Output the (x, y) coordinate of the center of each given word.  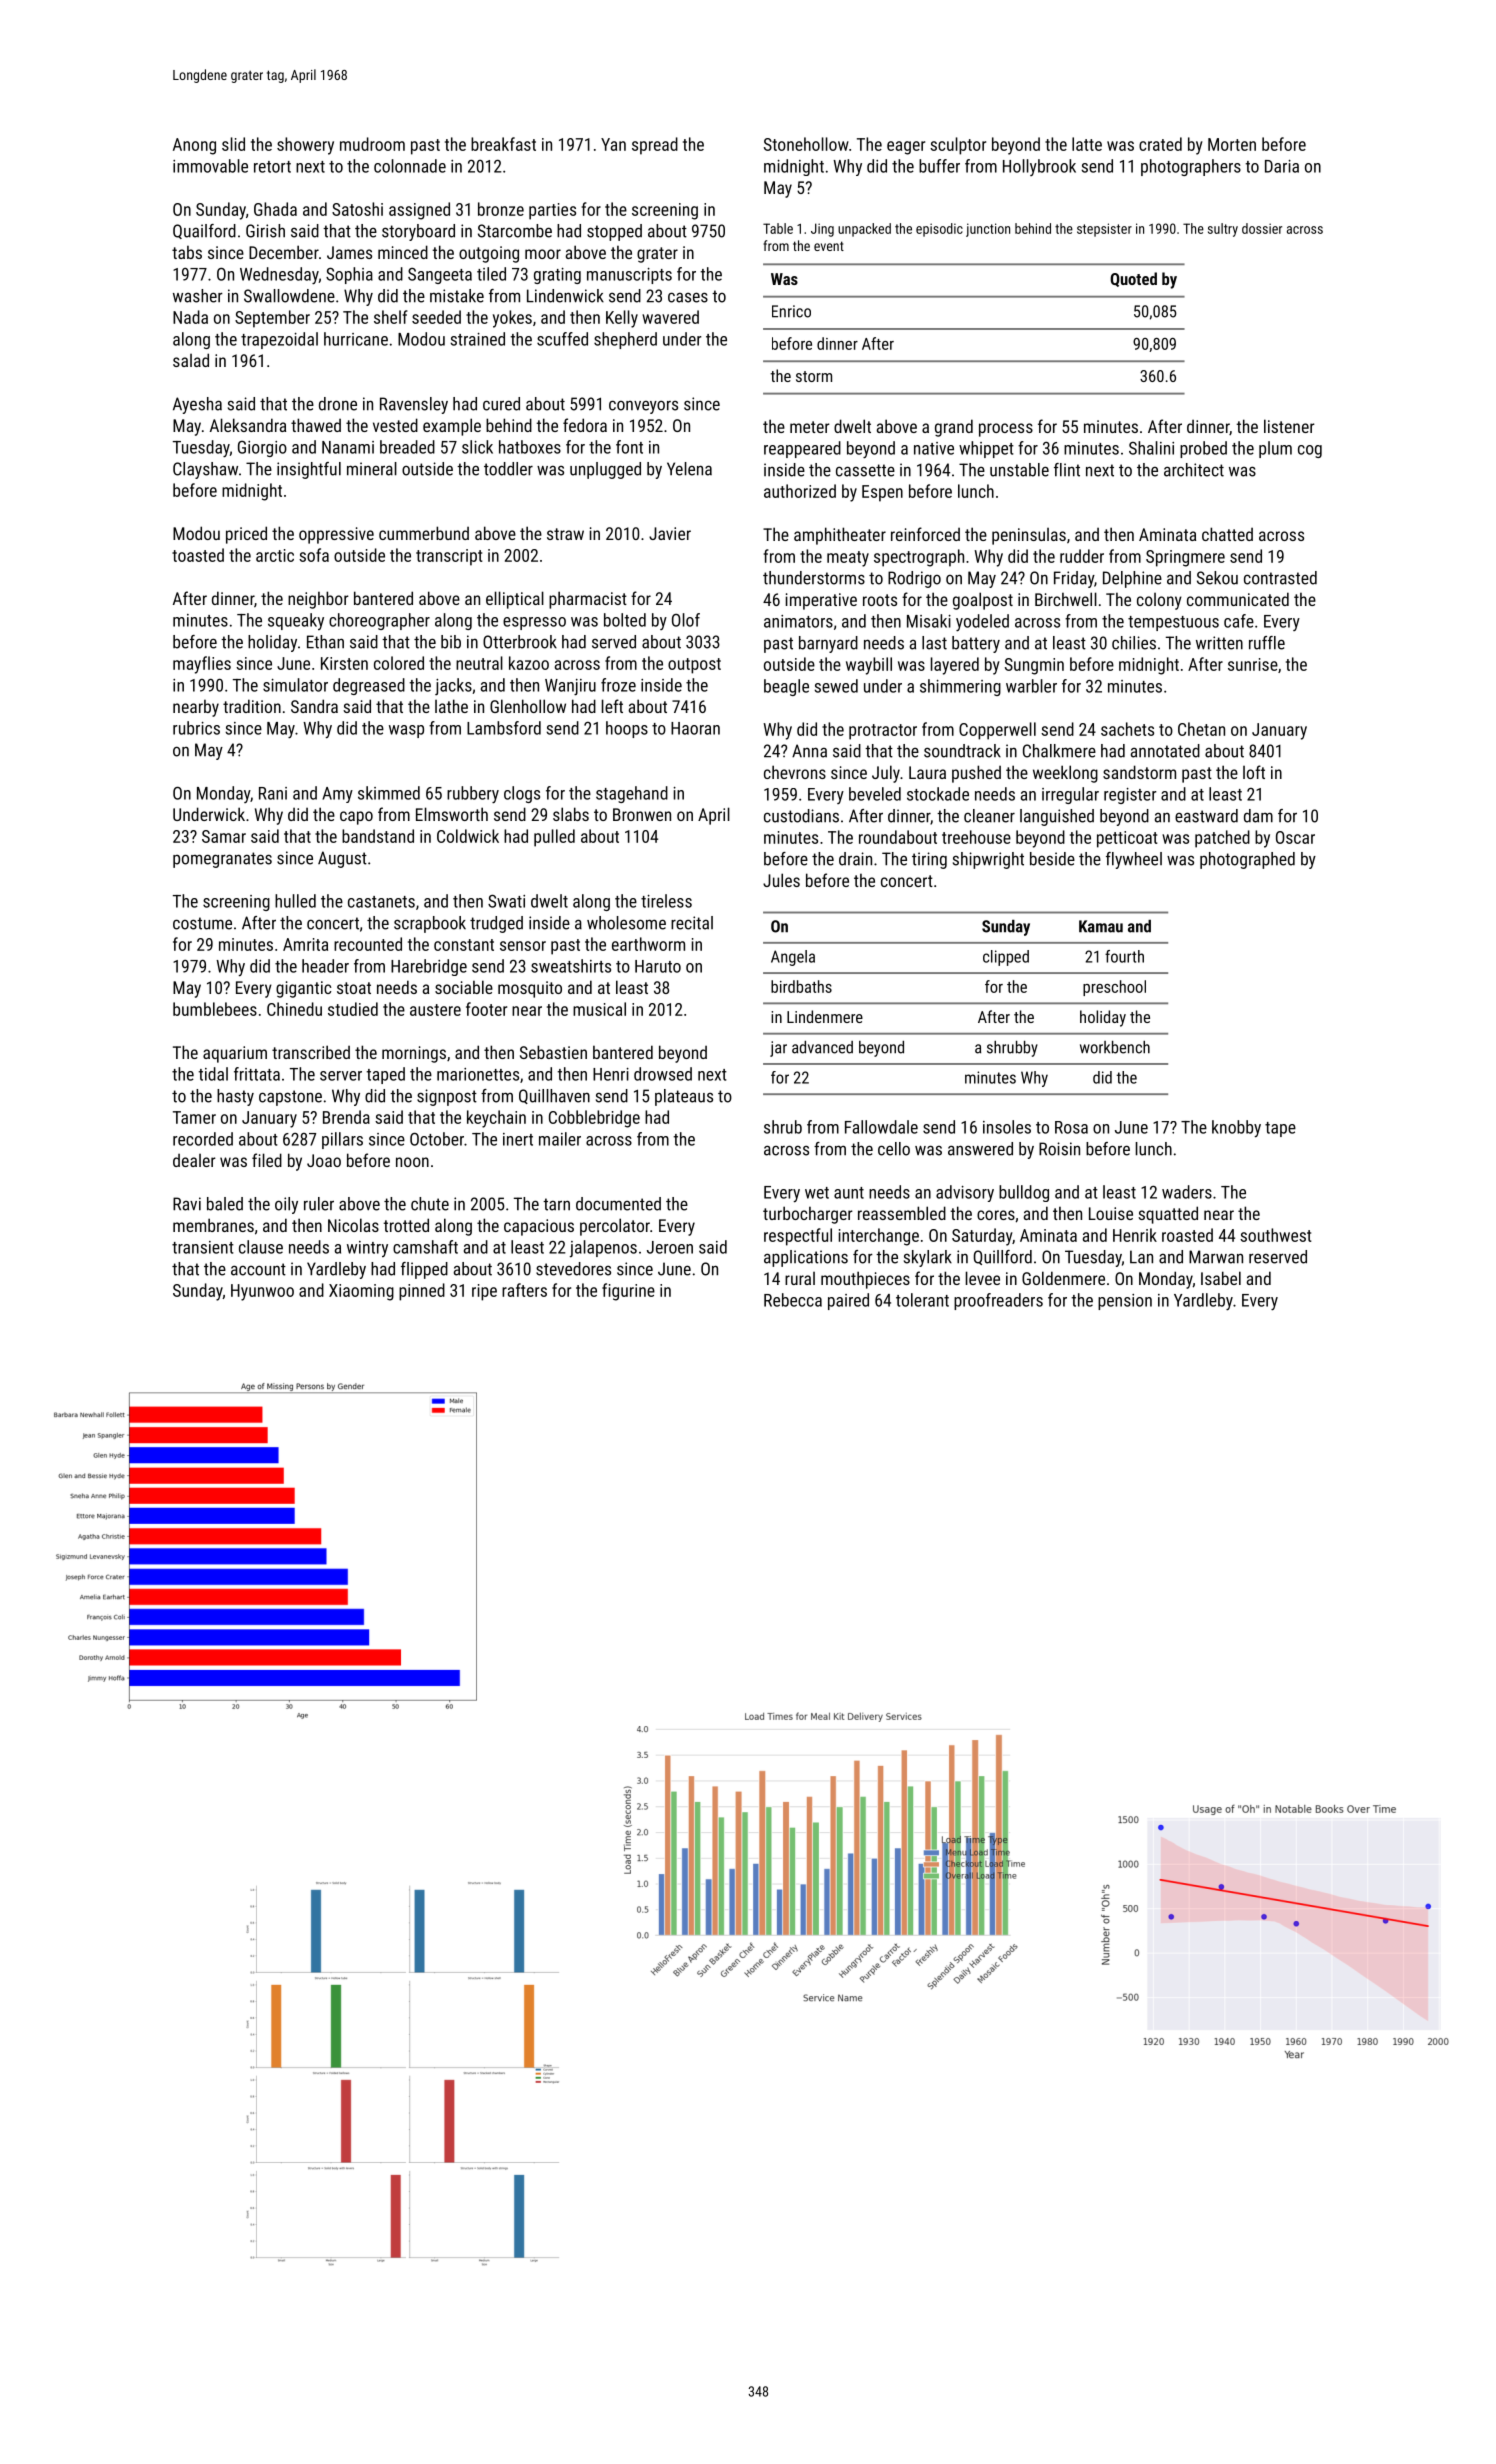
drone (338, 404)
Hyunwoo (262, 1292)
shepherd (625, 340)
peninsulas (1029, 536)
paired (848, 1301)
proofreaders (998, 1301)
